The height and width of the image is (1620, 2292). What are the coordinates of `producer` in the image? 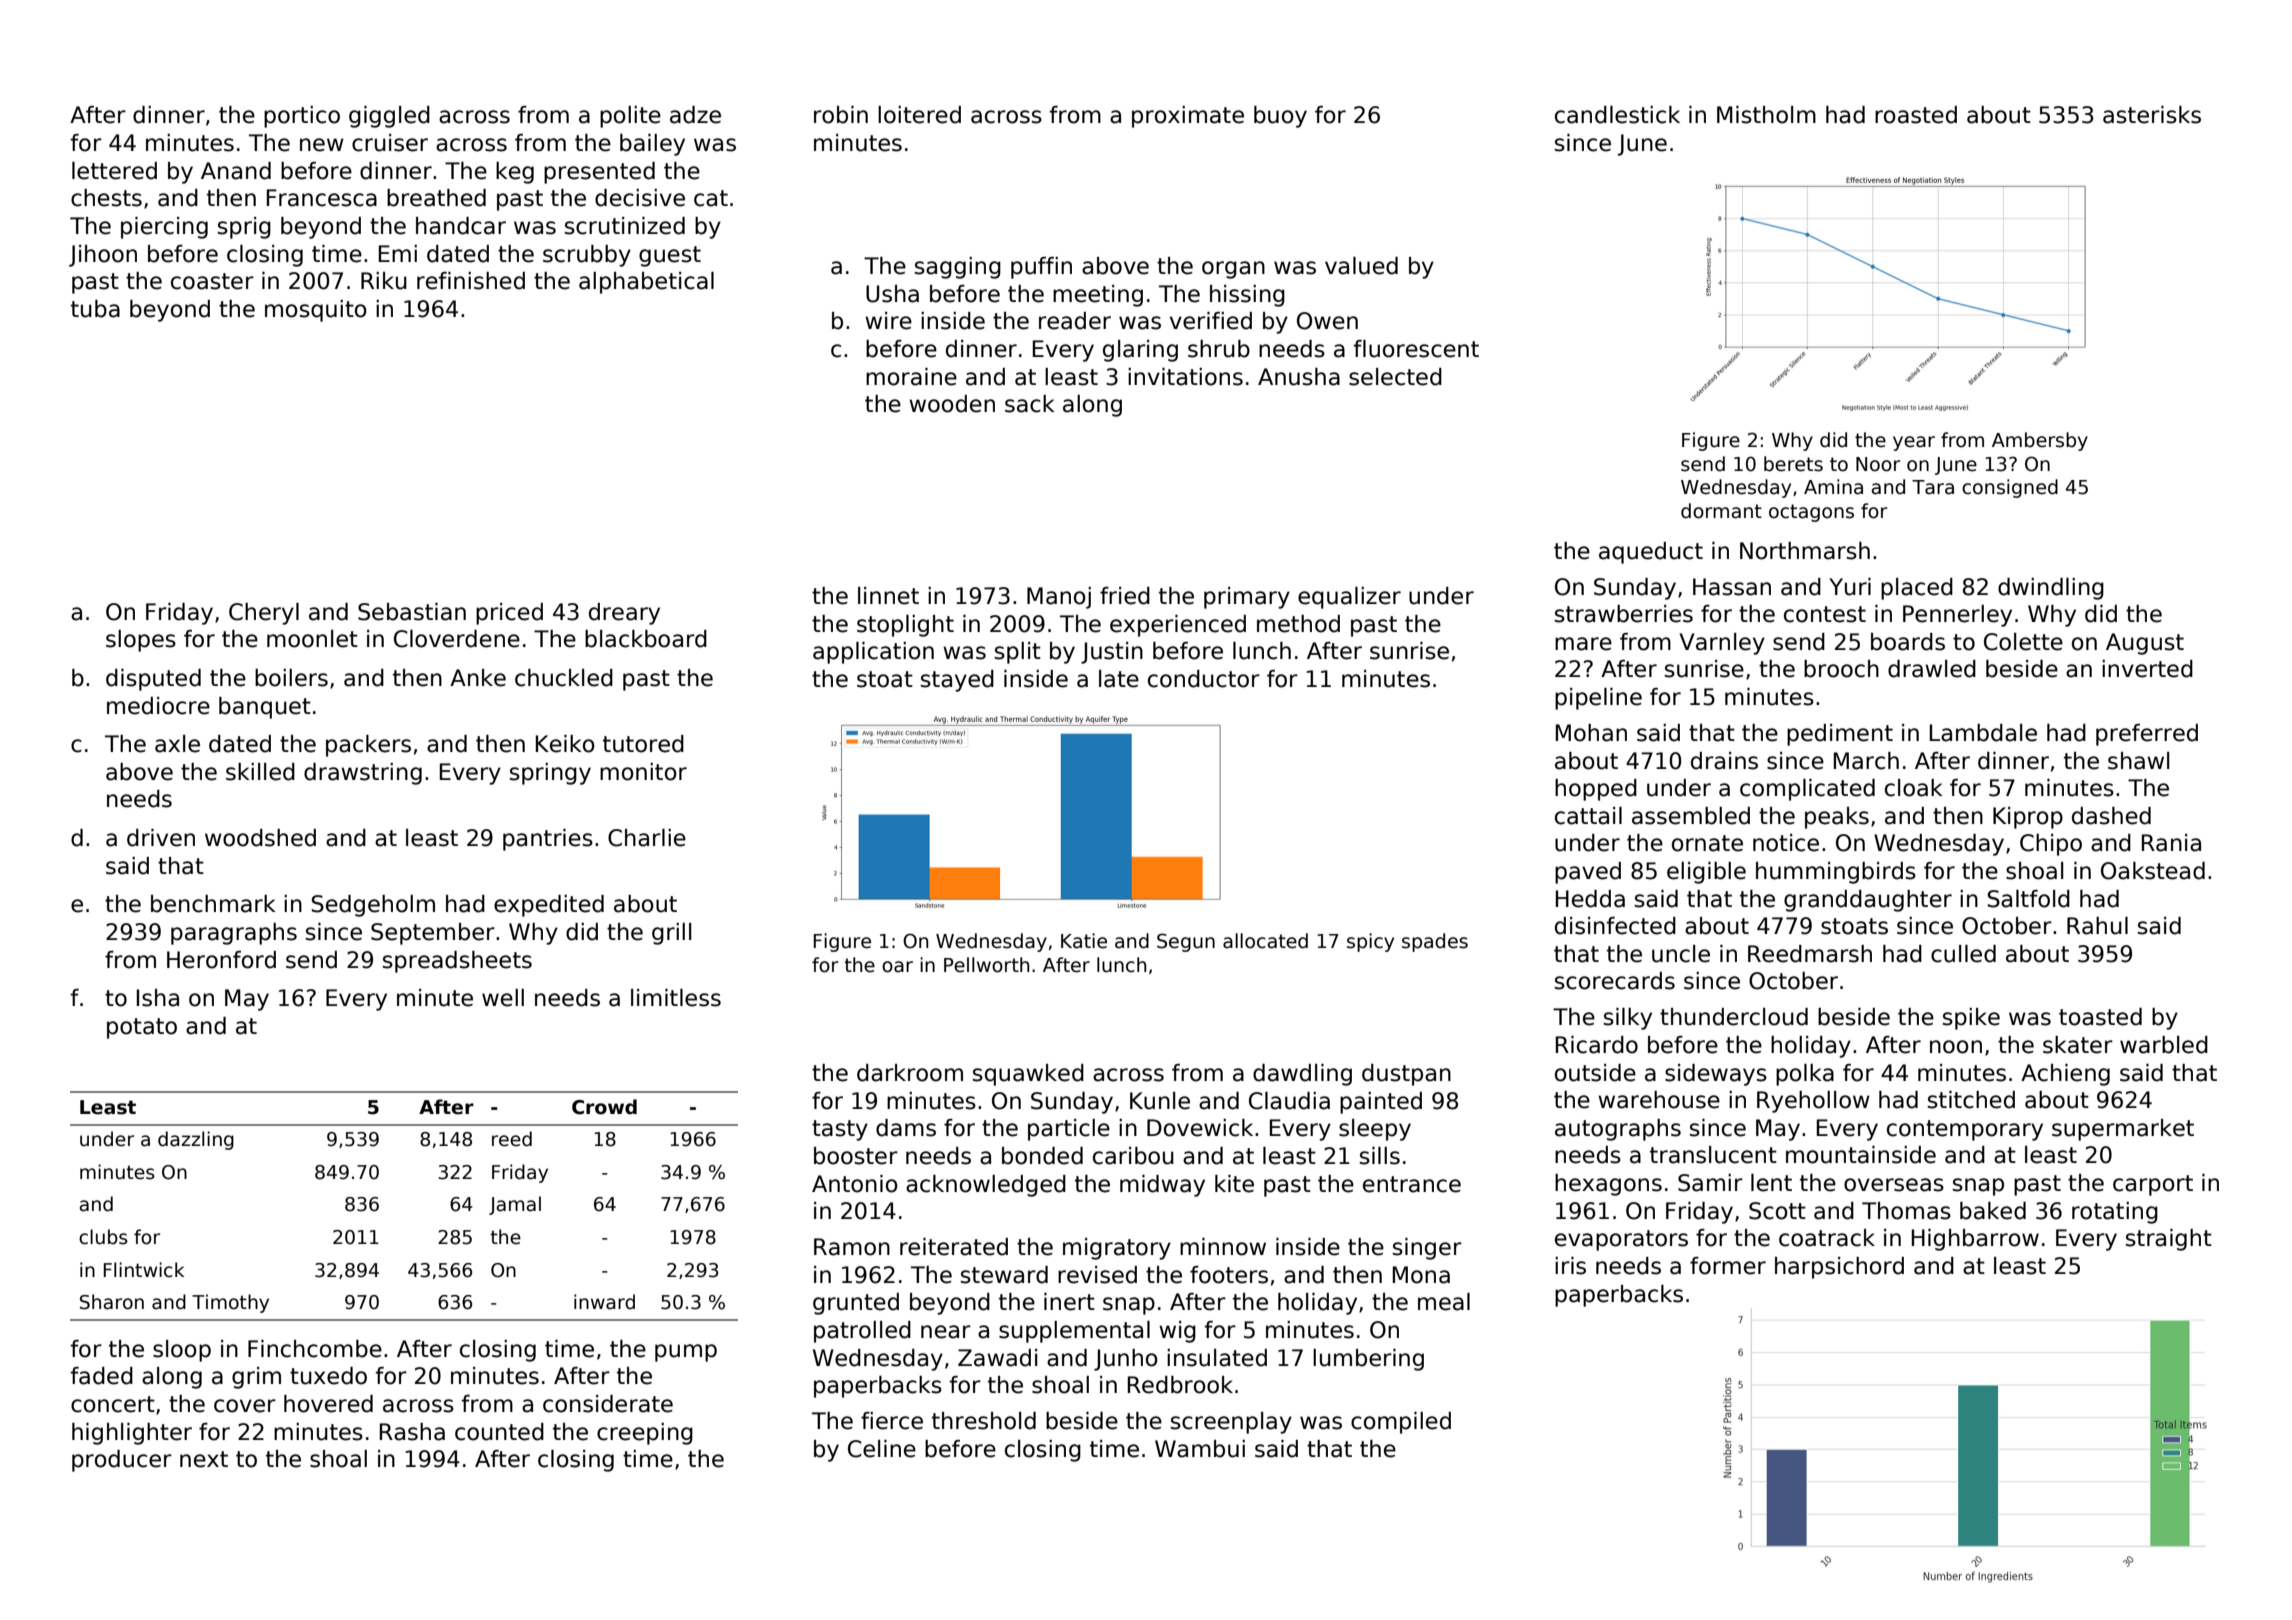 It's located at (122, 1461).
